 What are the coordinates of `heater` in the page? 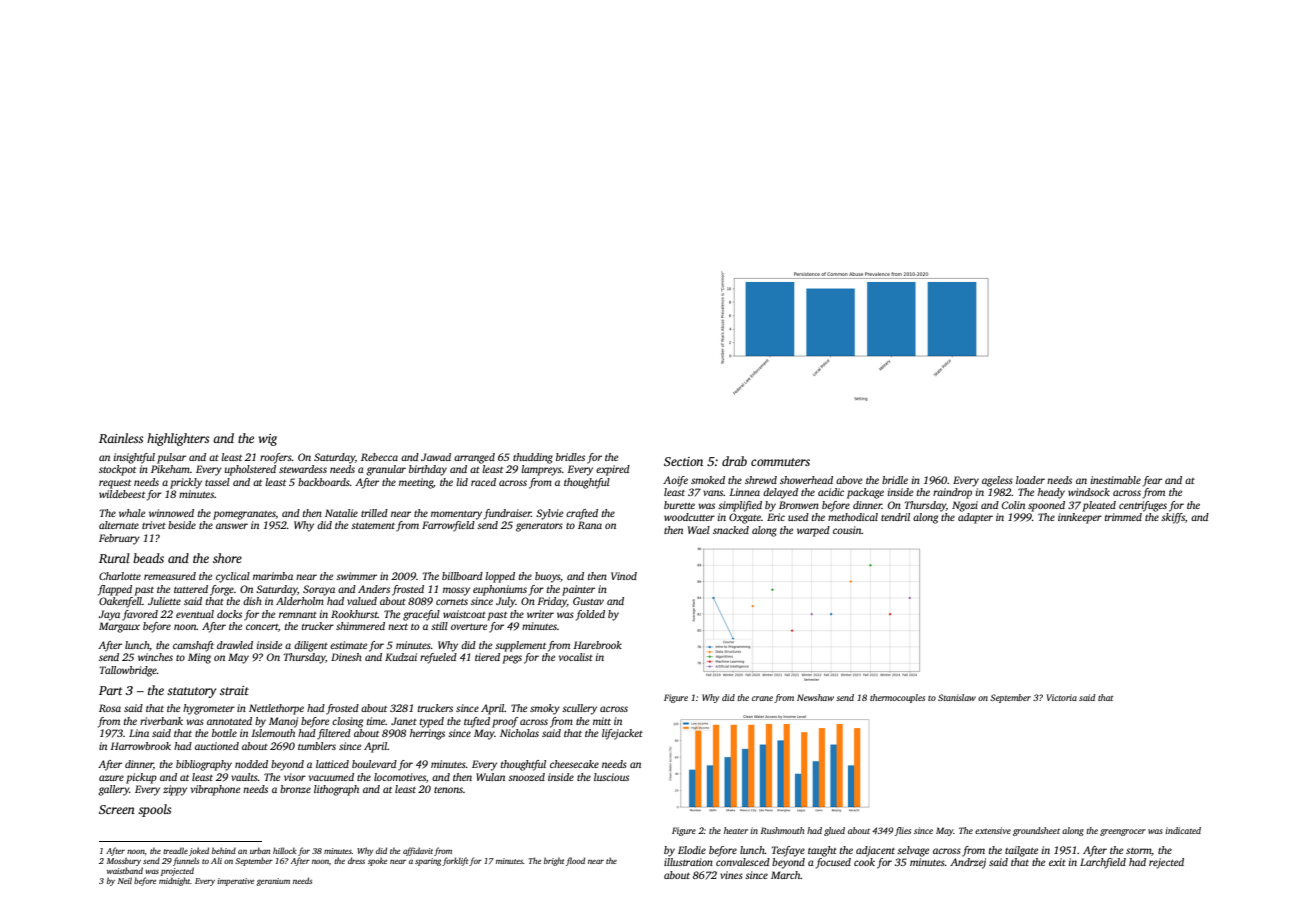 It's located at (736, 830).
